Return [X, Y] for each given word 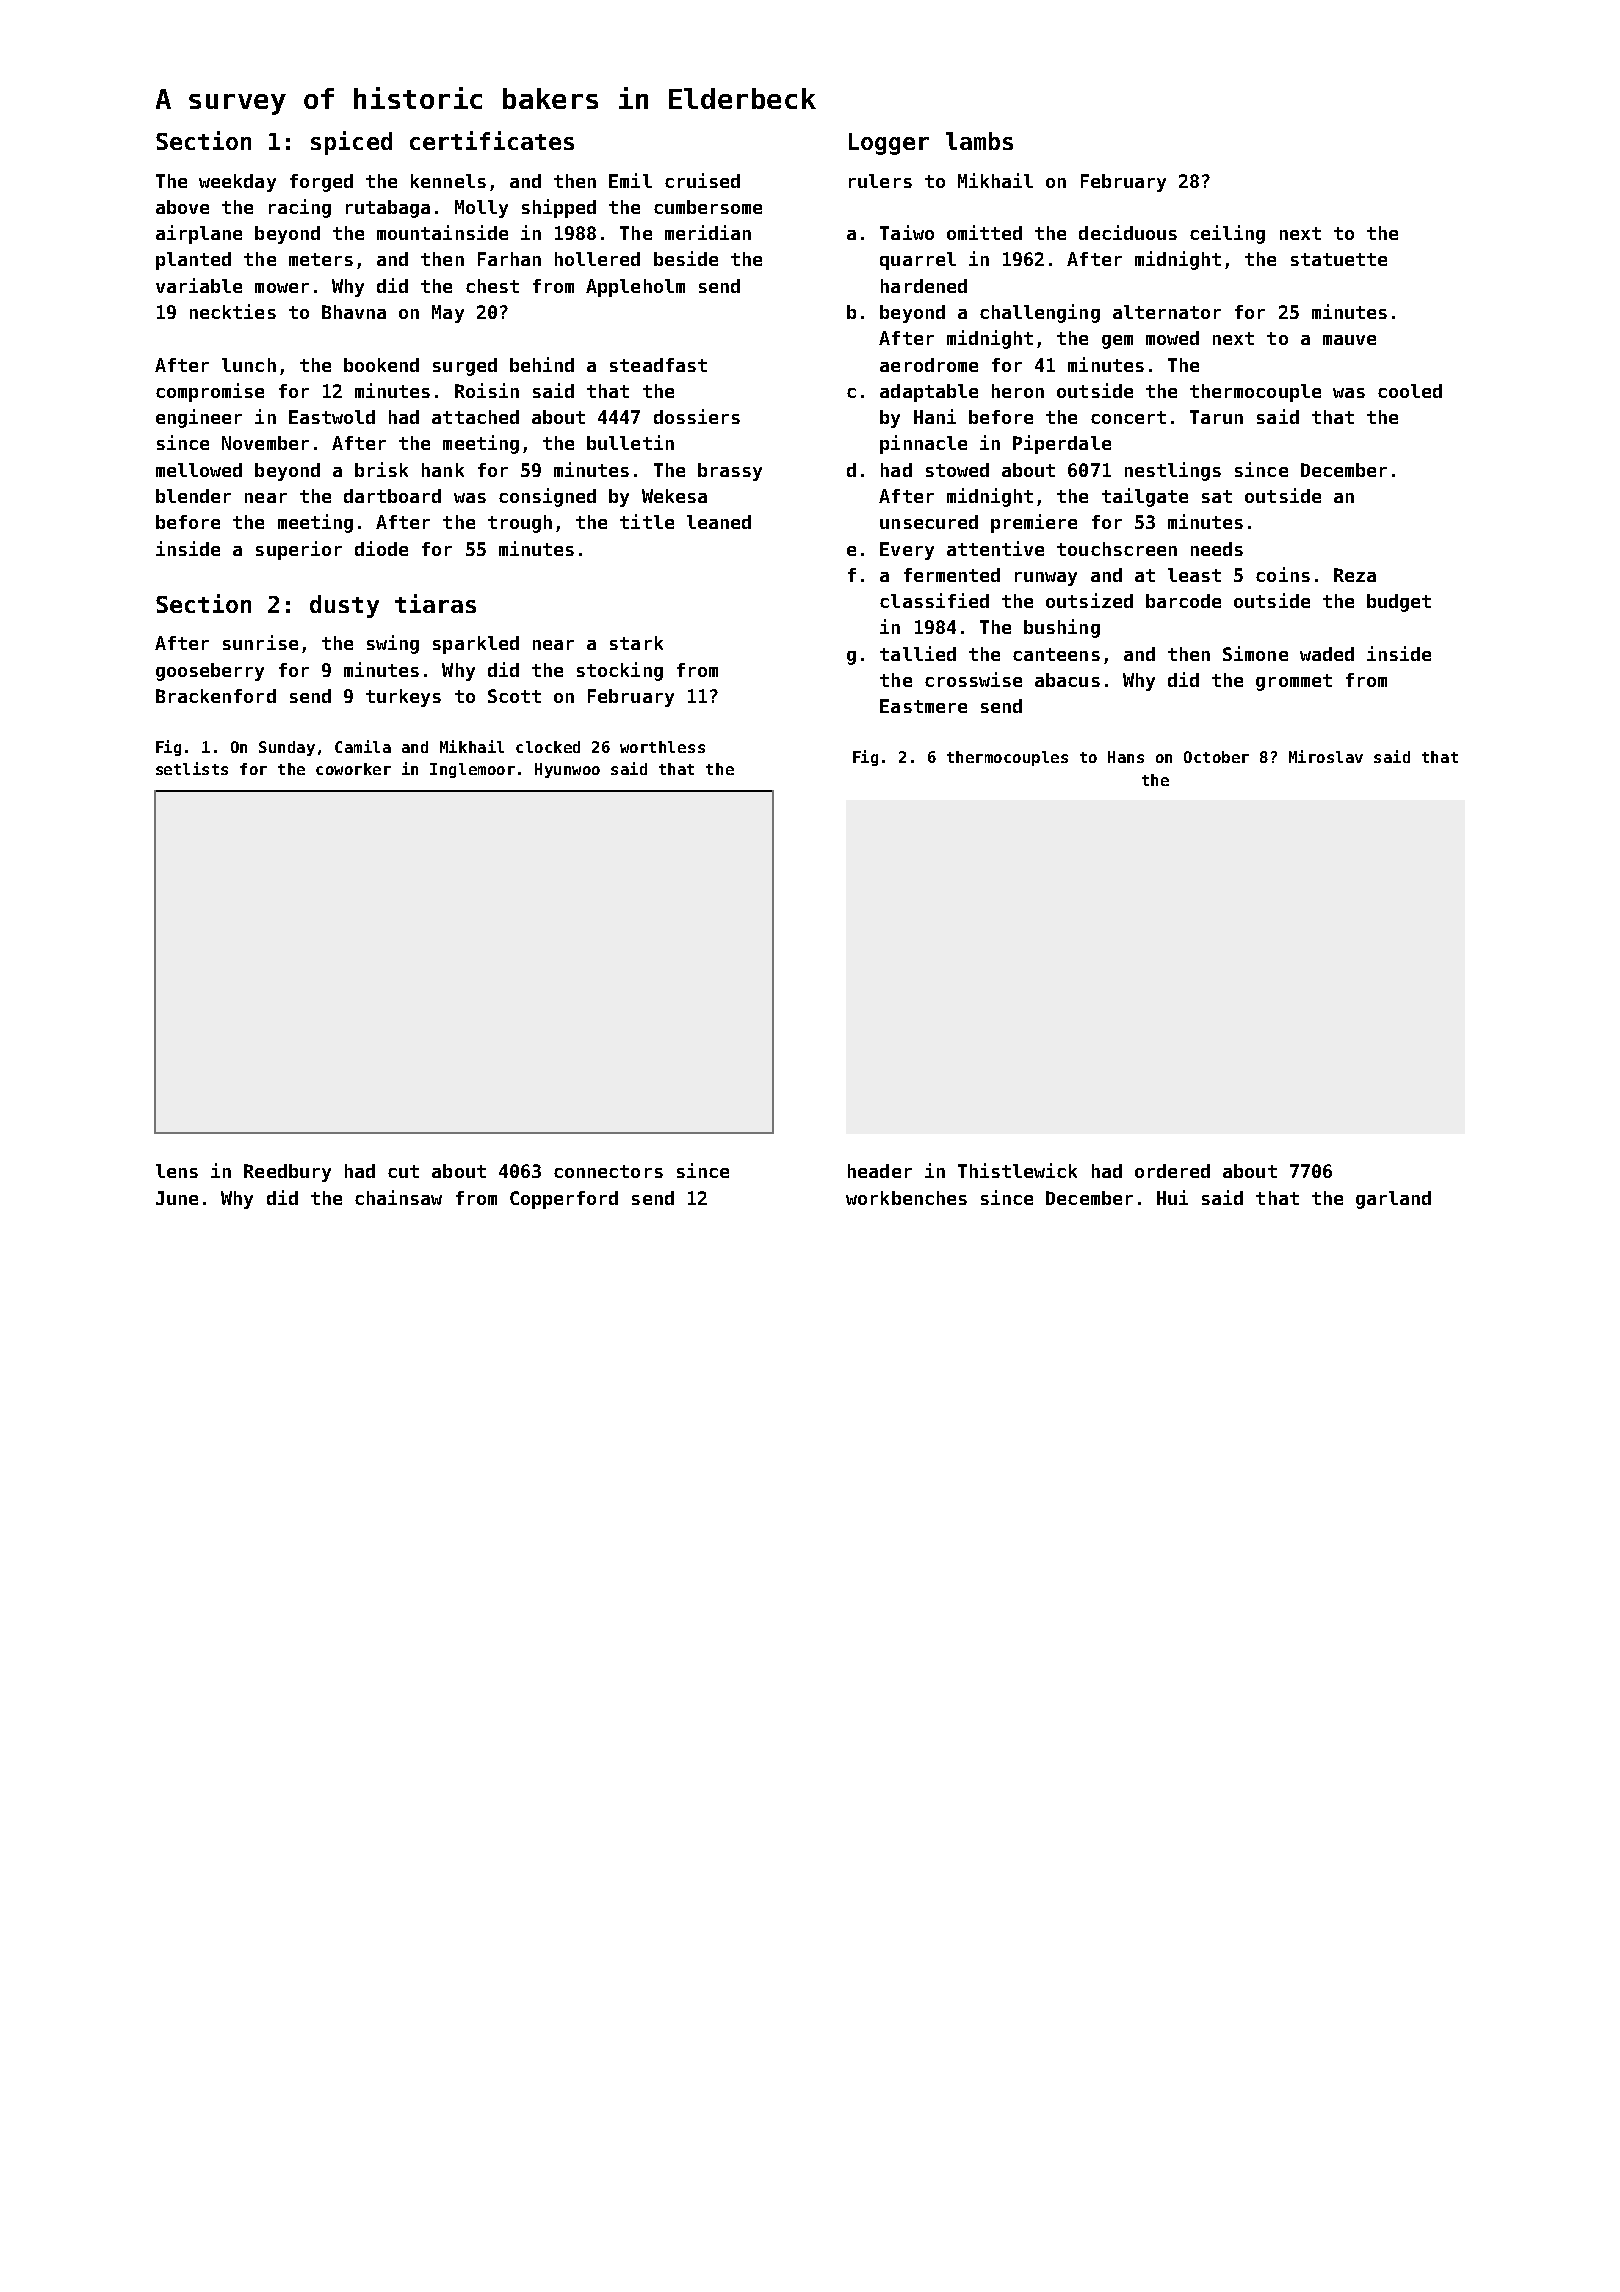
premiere [1034, 523]
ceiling [1227, 234]
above [182, 207]
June [177, 1198]
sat [1217, 496]
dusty [344, 606]
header [880, 1171]
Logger [889, 144]
